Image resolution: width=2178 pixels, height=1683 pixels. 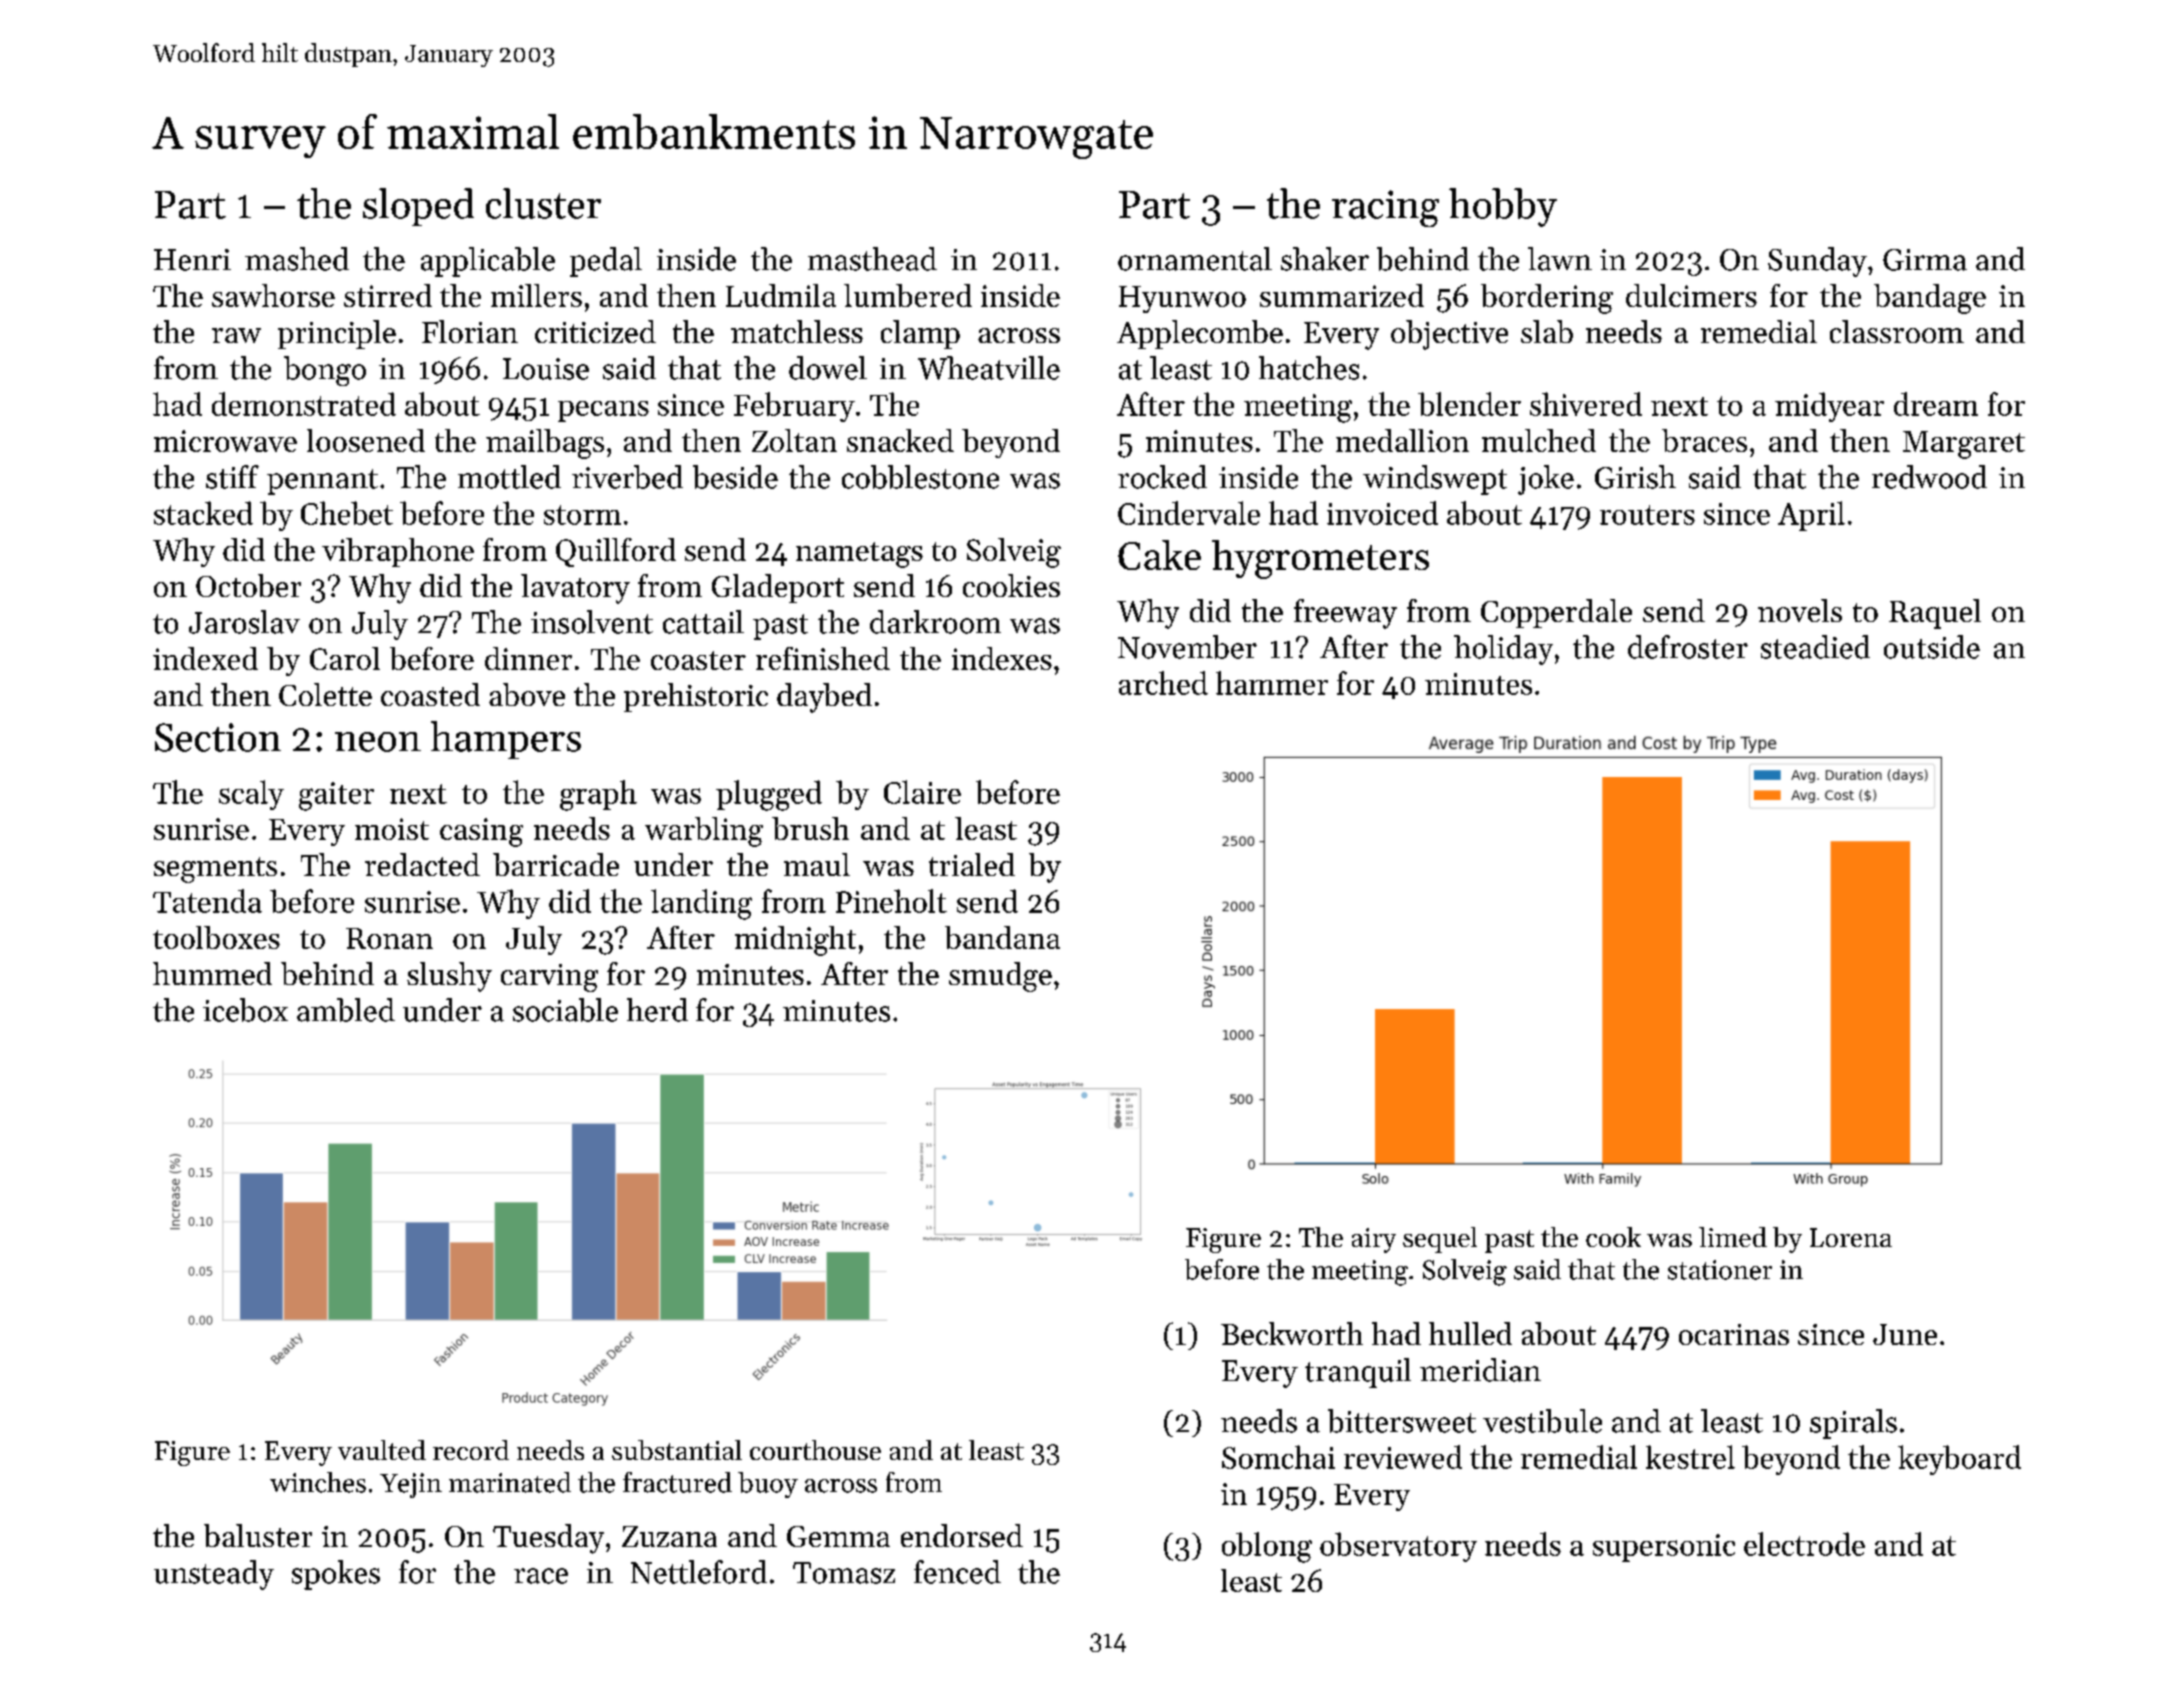 What do you see at coordinates (1734, 1334) in the page?
I see `ocarinas` at bounding box center [1734, 1334].
